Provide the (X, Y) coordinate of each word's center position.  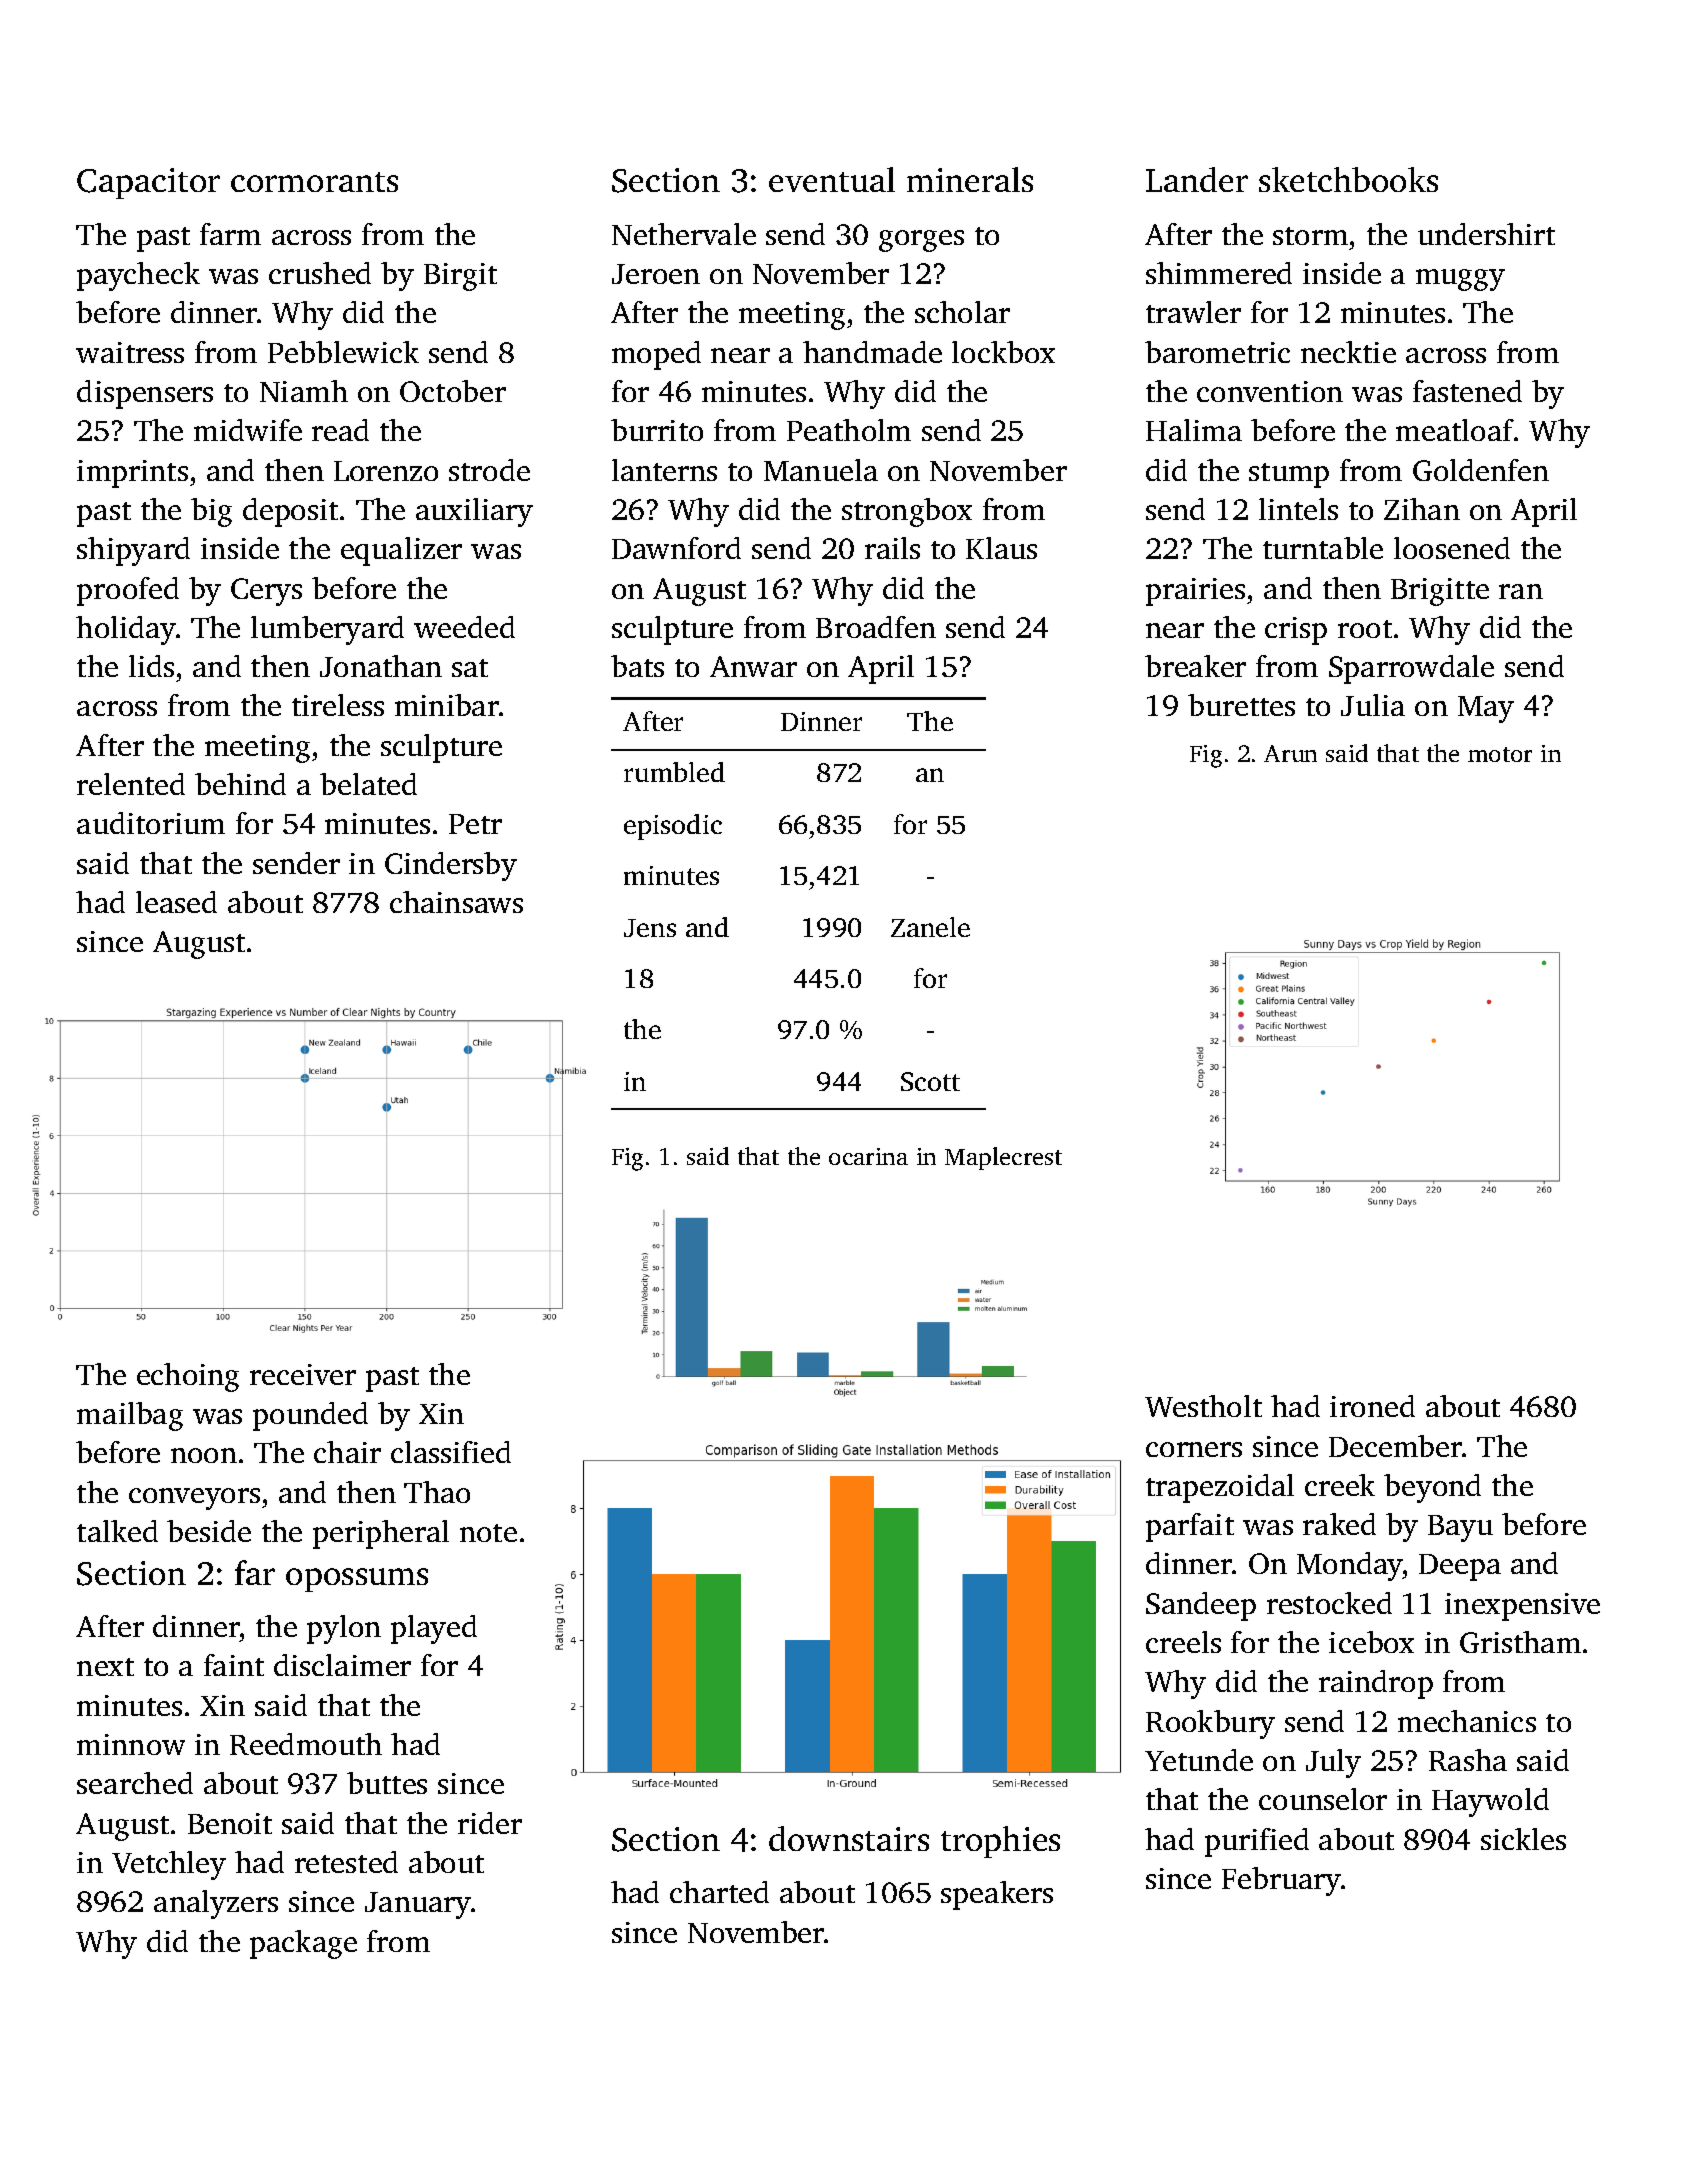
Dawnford (676, 548)
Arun (1290, 753)
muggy (1460, 280)
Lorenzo (386, 471)
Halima (1194, 430)
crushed (320, 273)
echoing (188, 1377)
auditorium (151, 823)
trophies (1000, 1842)
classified (451, 1452)
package (303, 1944)
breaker (1195, 666)
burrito (657, 430)
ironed (1372, 1406)
